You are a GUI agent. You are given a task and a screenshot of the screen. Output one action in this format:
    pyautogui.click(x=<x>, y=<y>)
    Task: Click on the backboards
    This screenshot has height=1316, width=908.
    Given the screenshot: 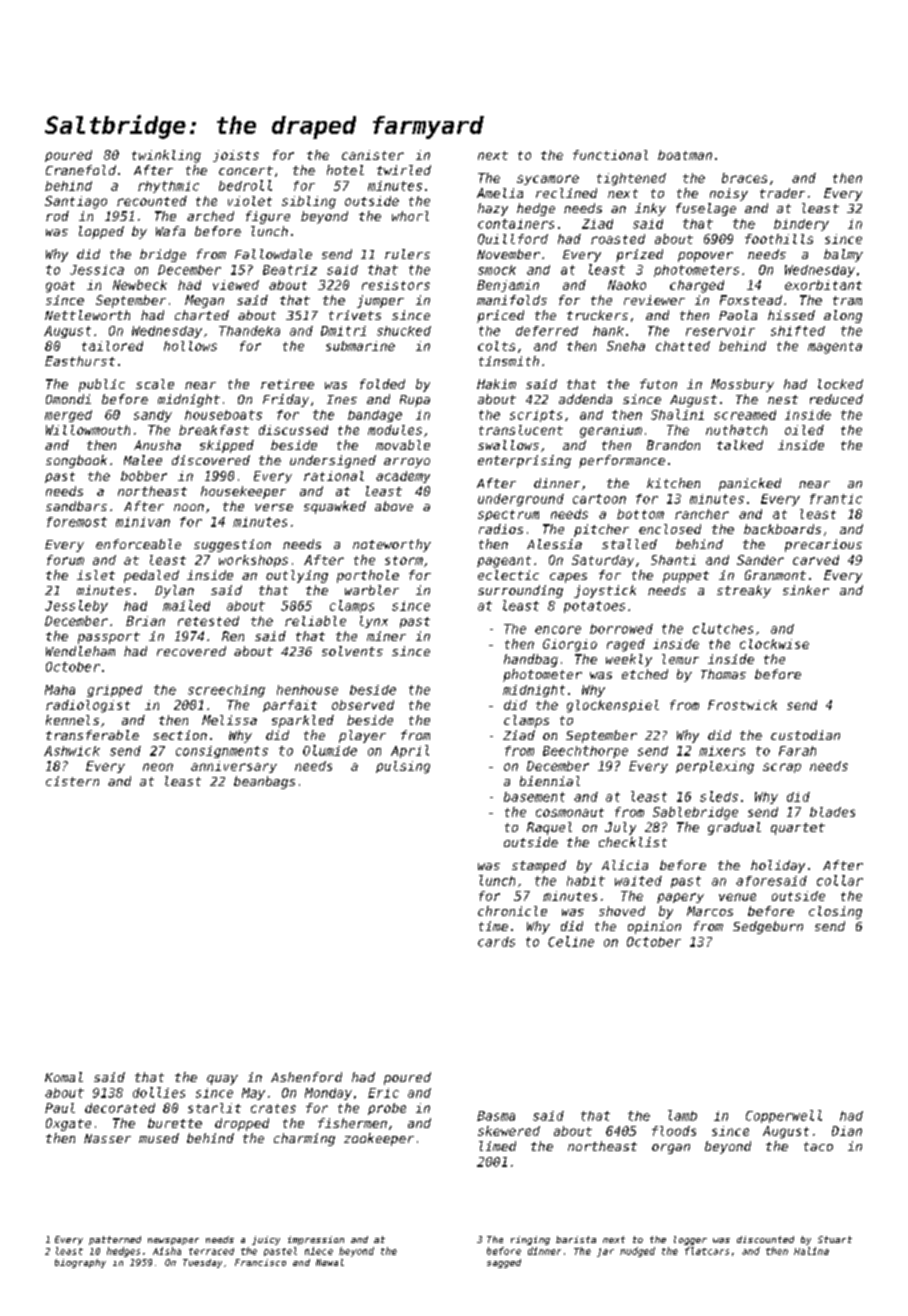 What is the action you would take?
    pyautogui.click(x=782, y=529)
